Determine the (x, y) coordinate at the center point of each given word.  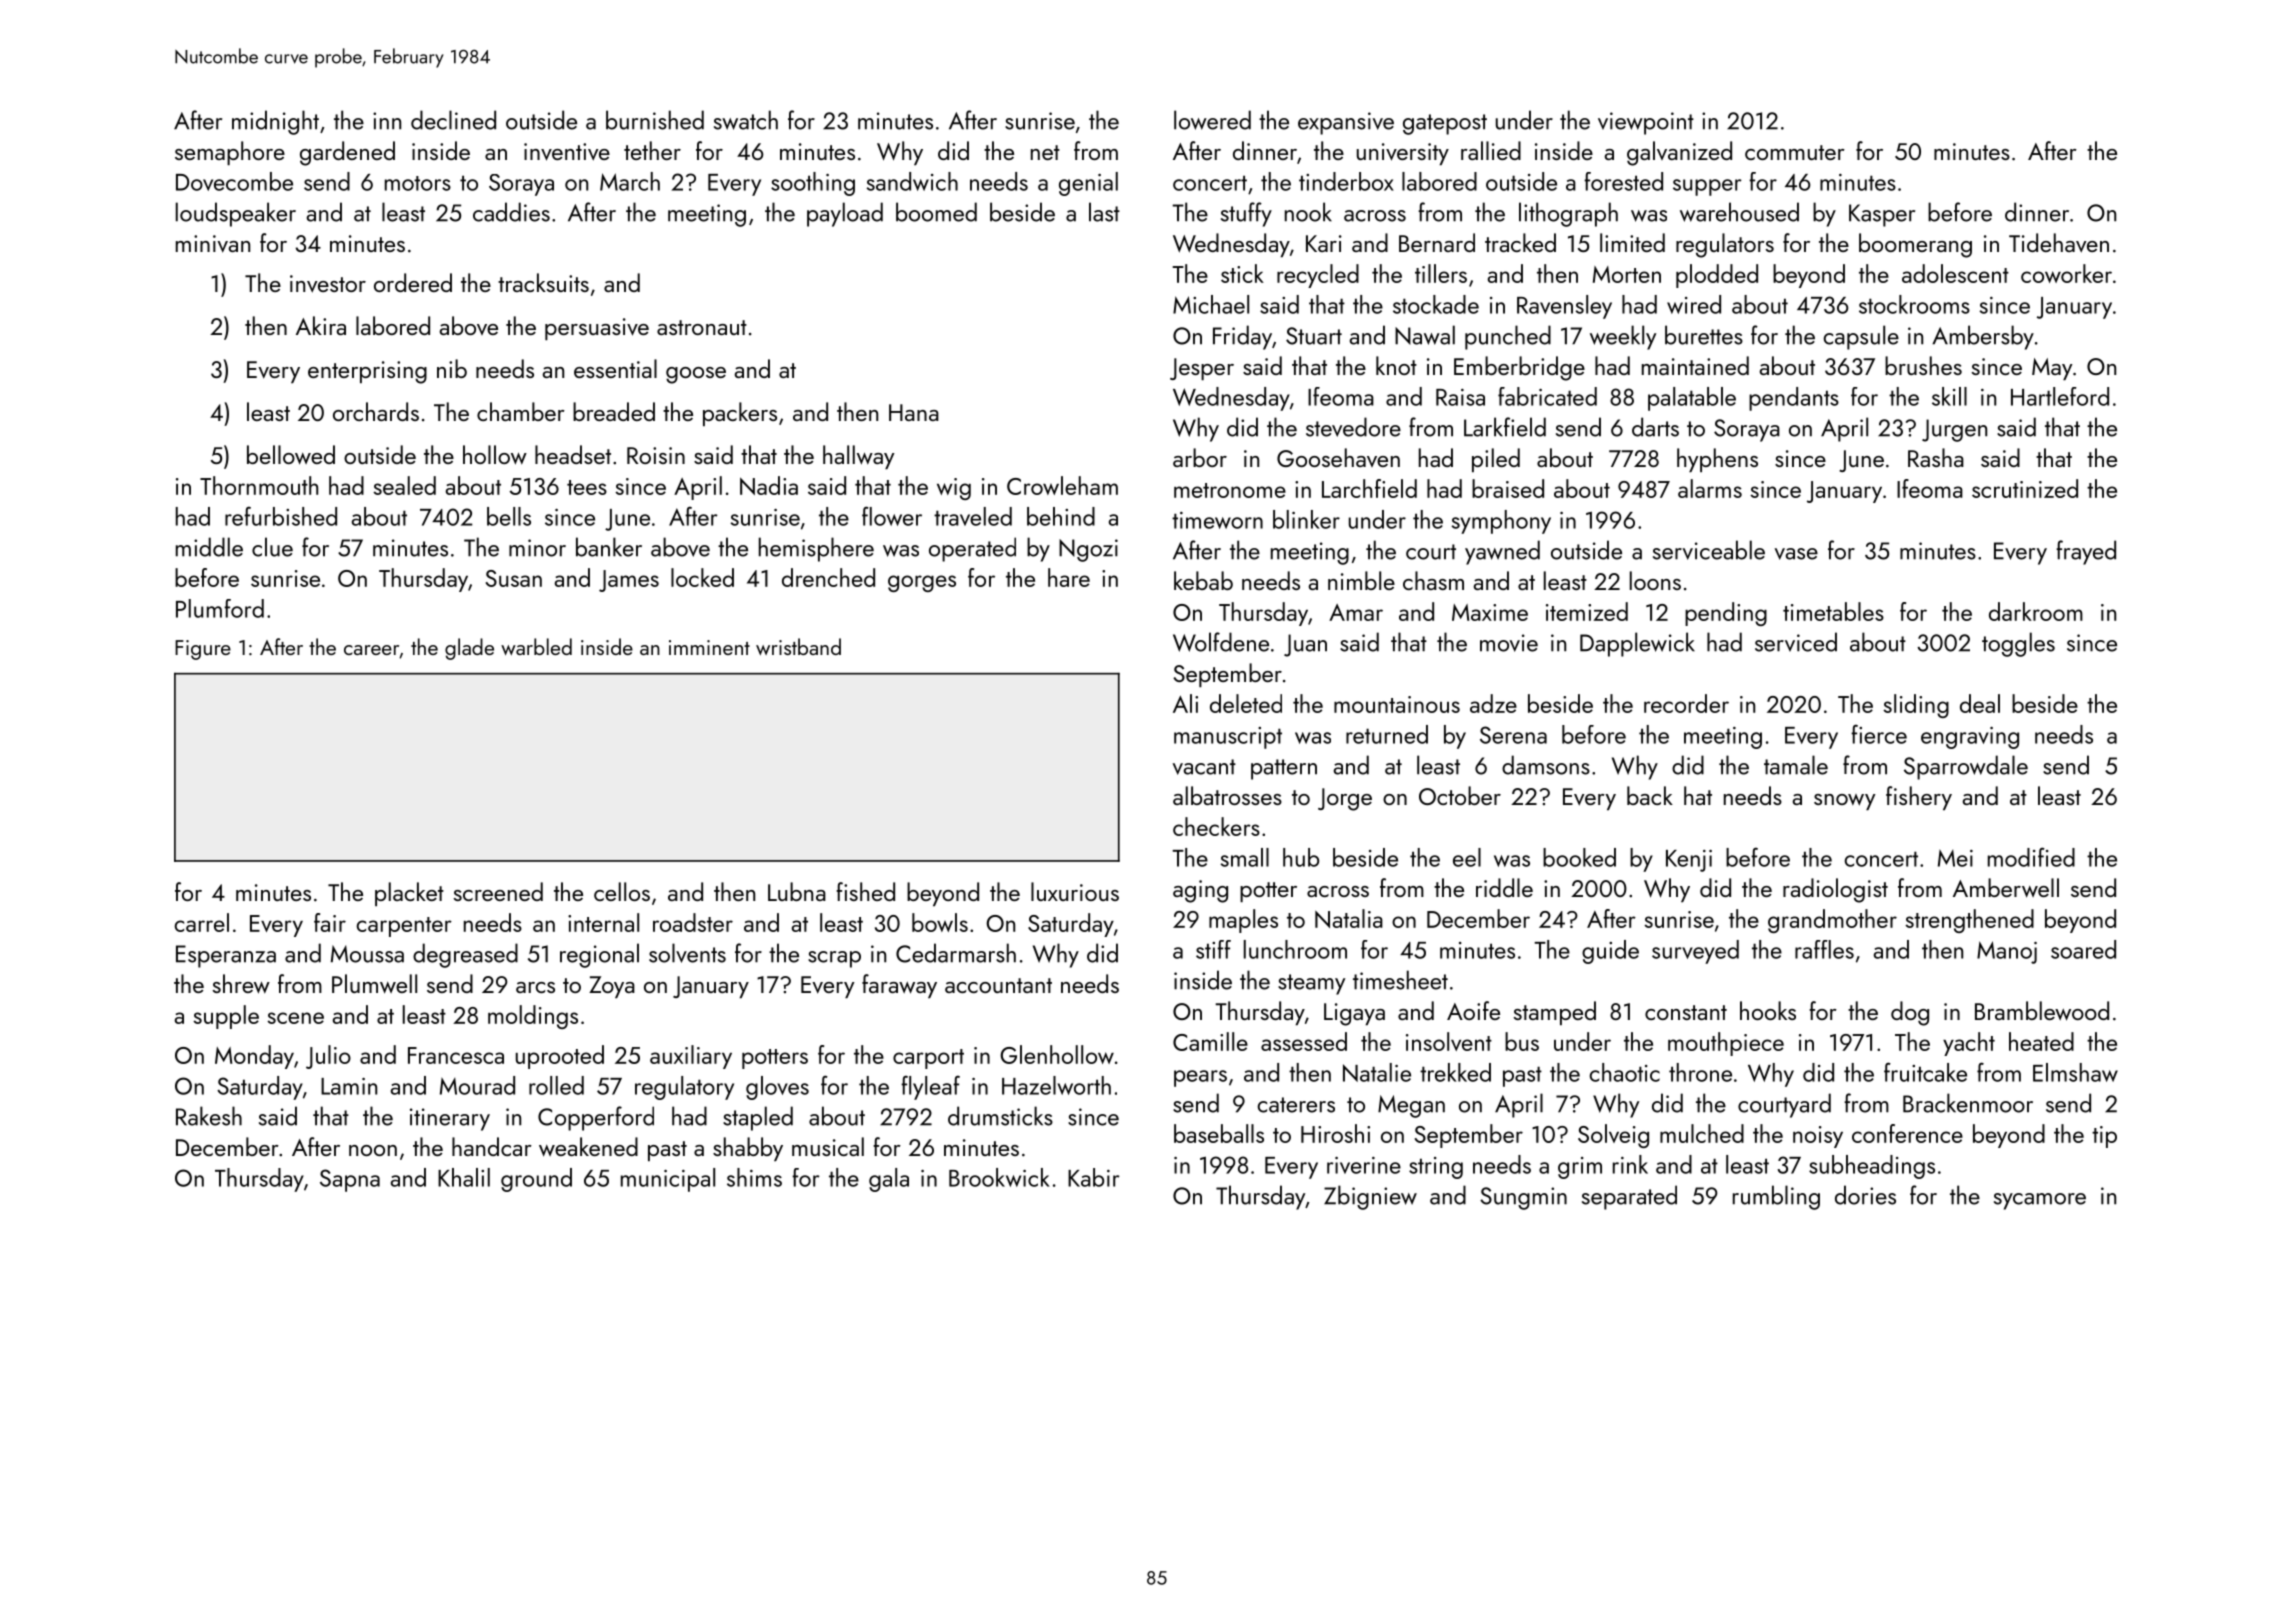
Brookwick (999, 1177)
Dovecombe (234, 181)
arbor (1200, 457)
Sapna (350, 1180)
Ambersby (1983, 337)
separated (1629, 1197)
